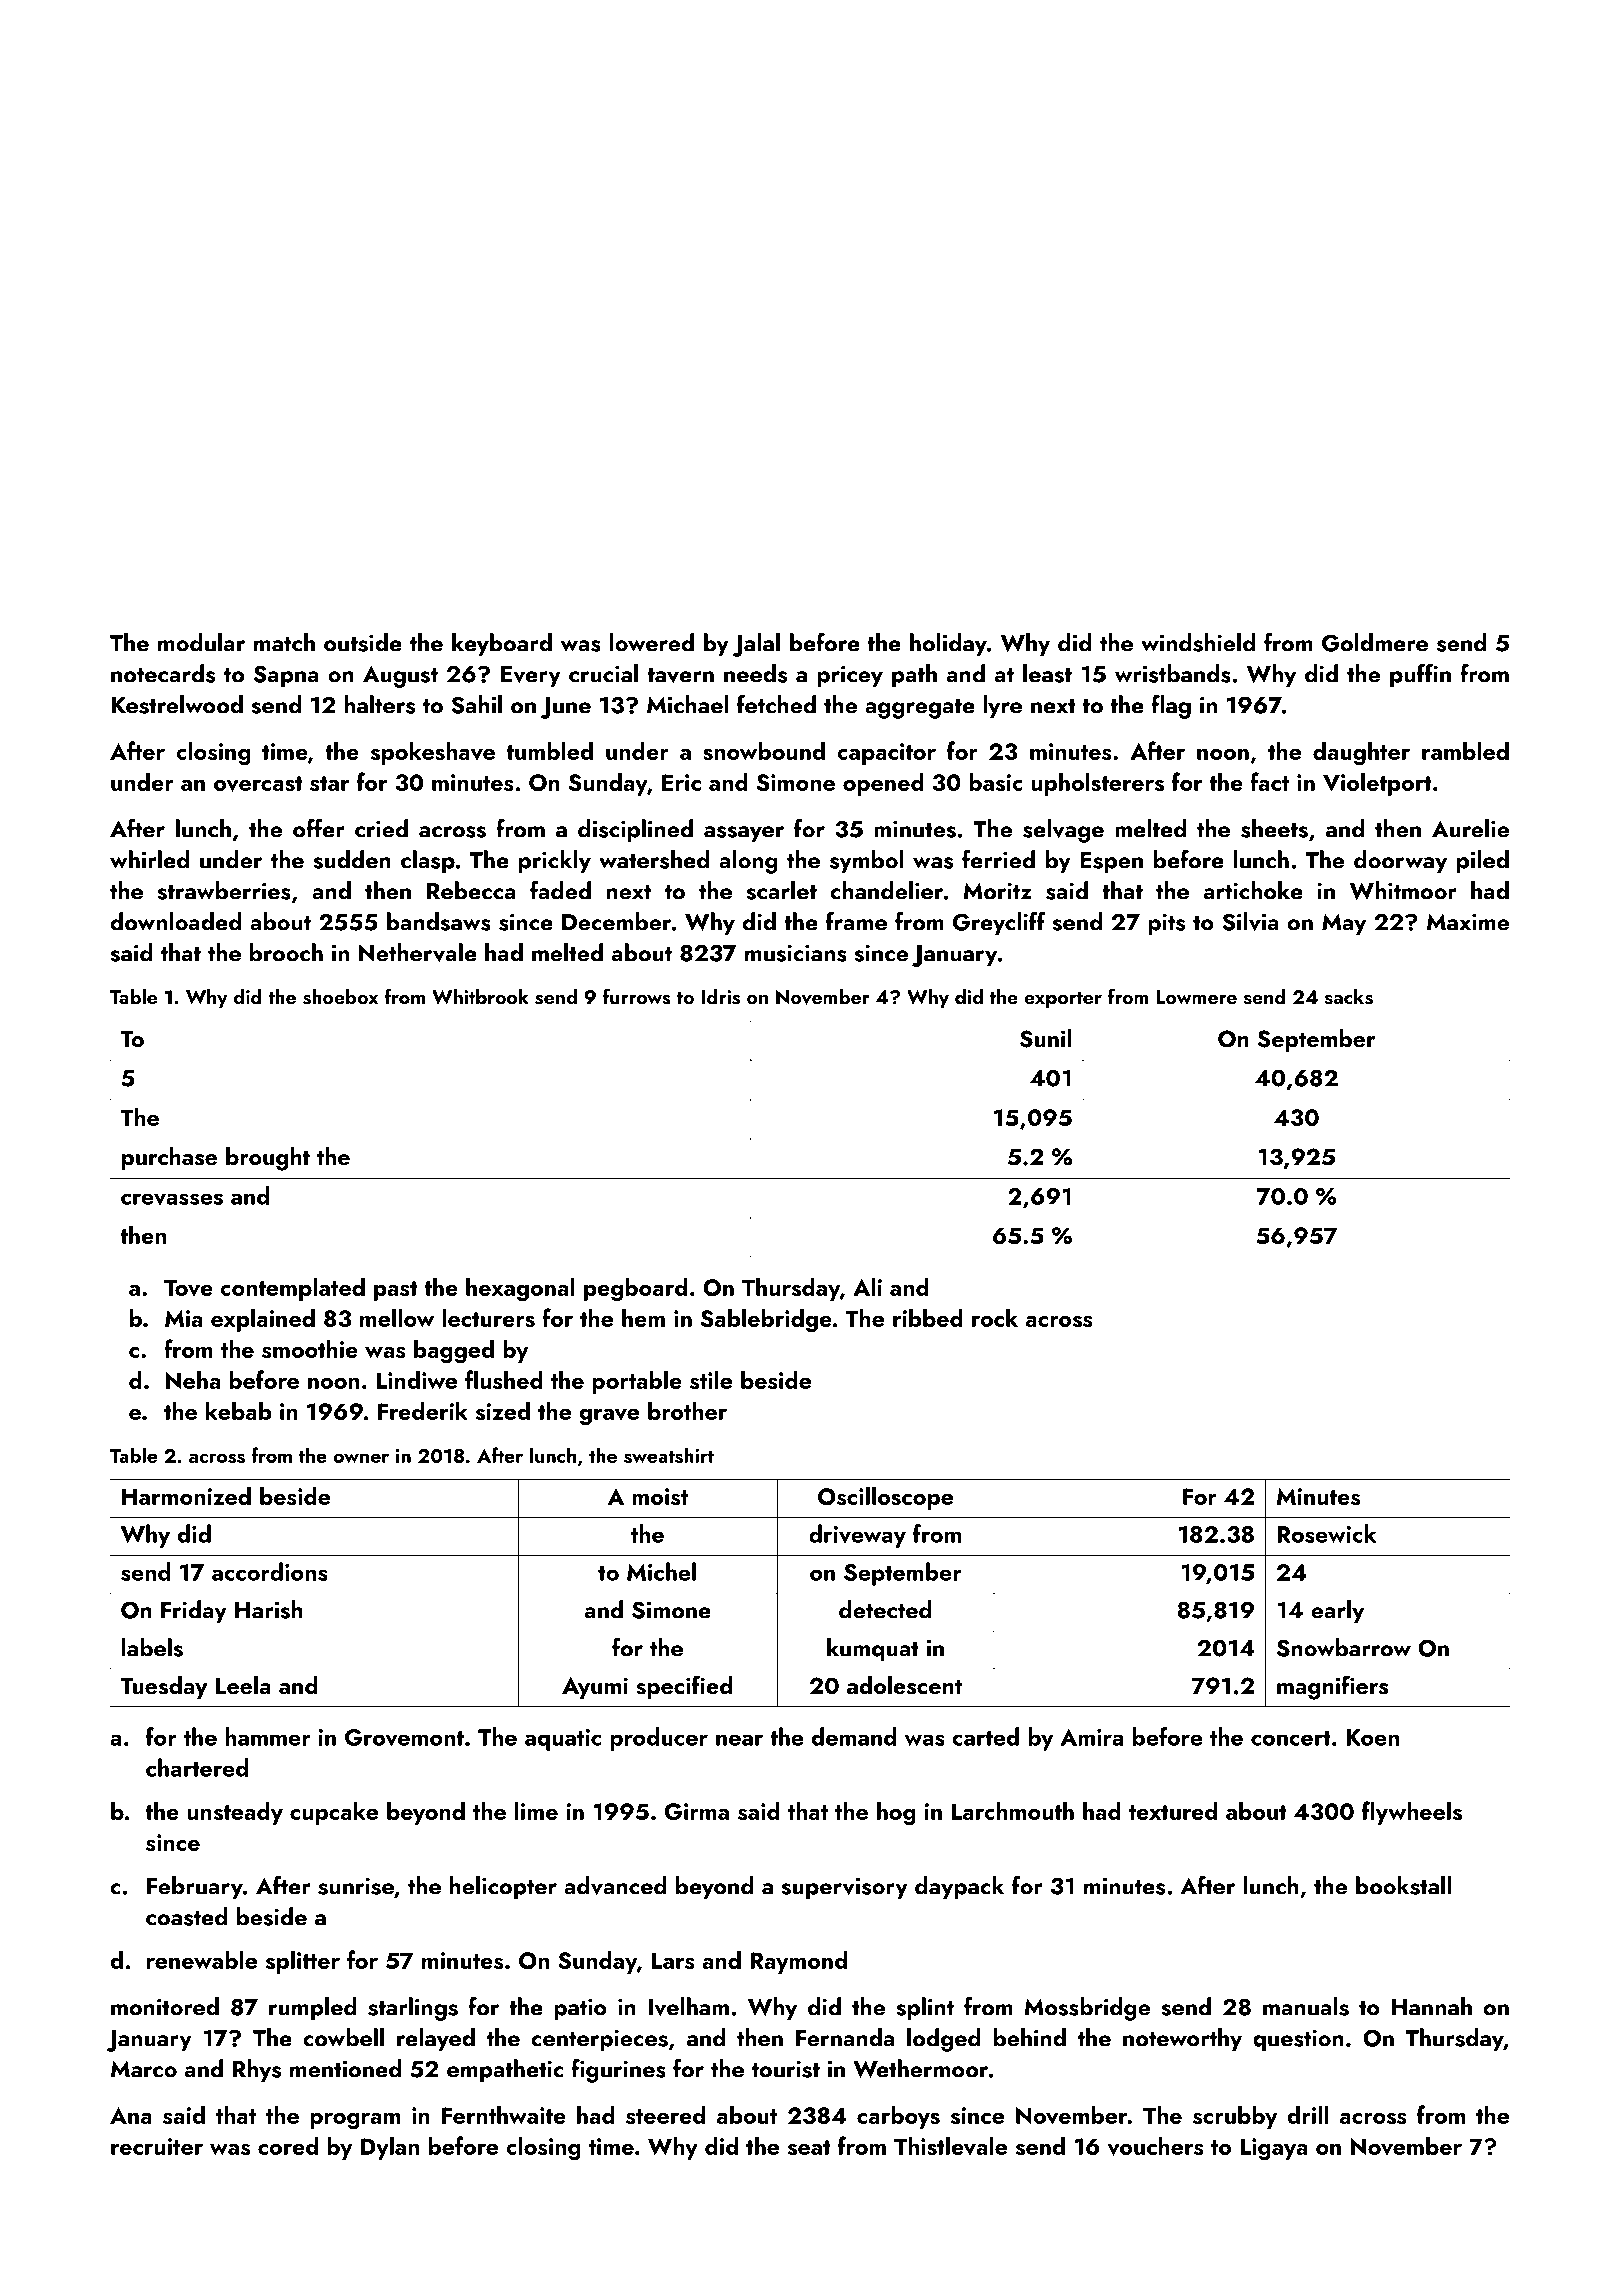 The width and height of the screenshot is (1620, 2292). I want to click on flag, so click(1171, 707).
